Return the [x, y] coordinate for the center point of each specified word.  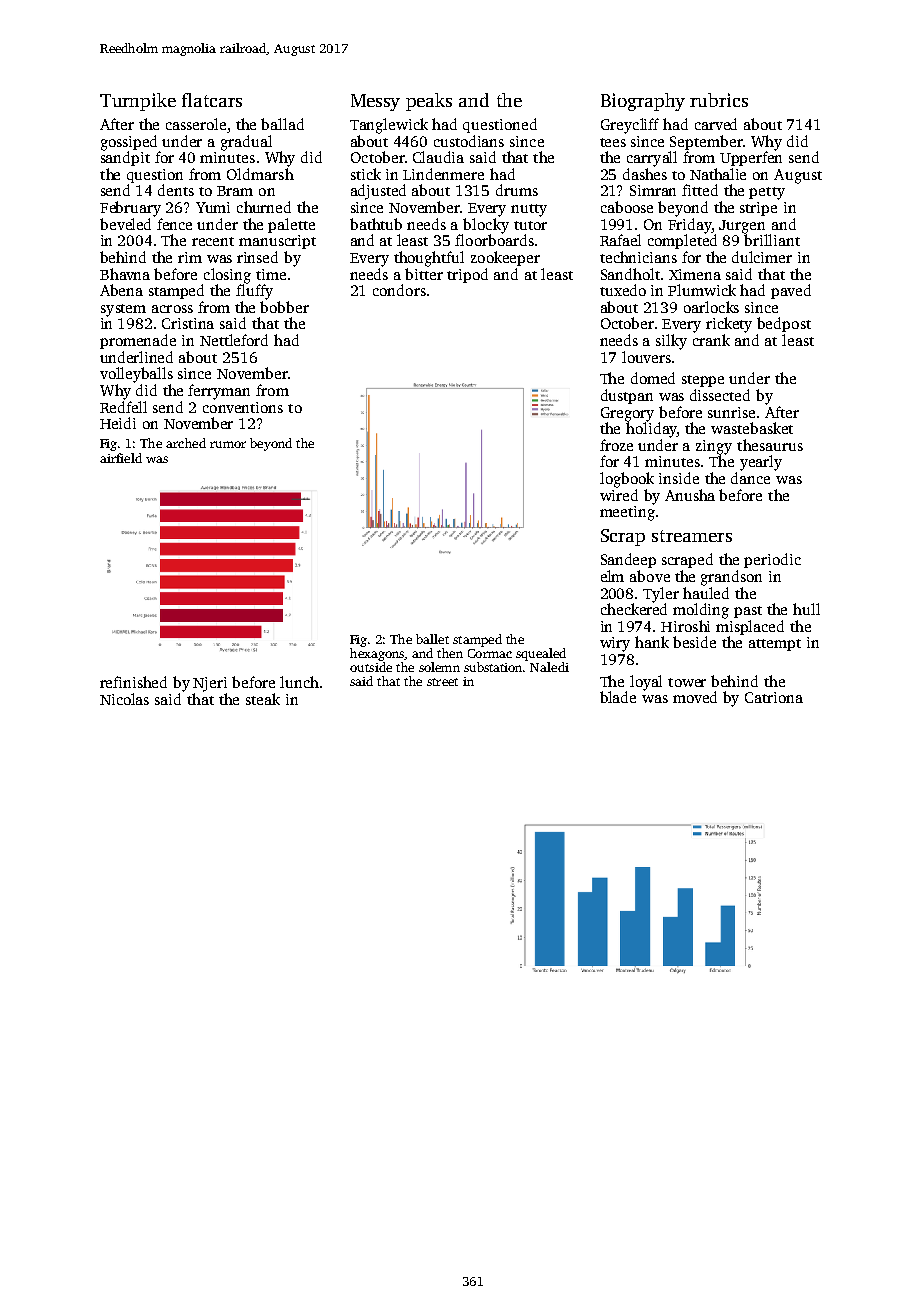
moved [695, 697]
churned [264, 207]
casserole [196, 124]
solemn [439, 667]
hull [806, 609]
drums [517, 190]
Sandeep [628, 560]
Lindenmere [443, 174]
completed [682, 241]
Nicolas [124, 699]
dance [750, 478]
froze [616, 445]
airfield [121, 458]
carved [716, 124]
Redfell [123, 407]
